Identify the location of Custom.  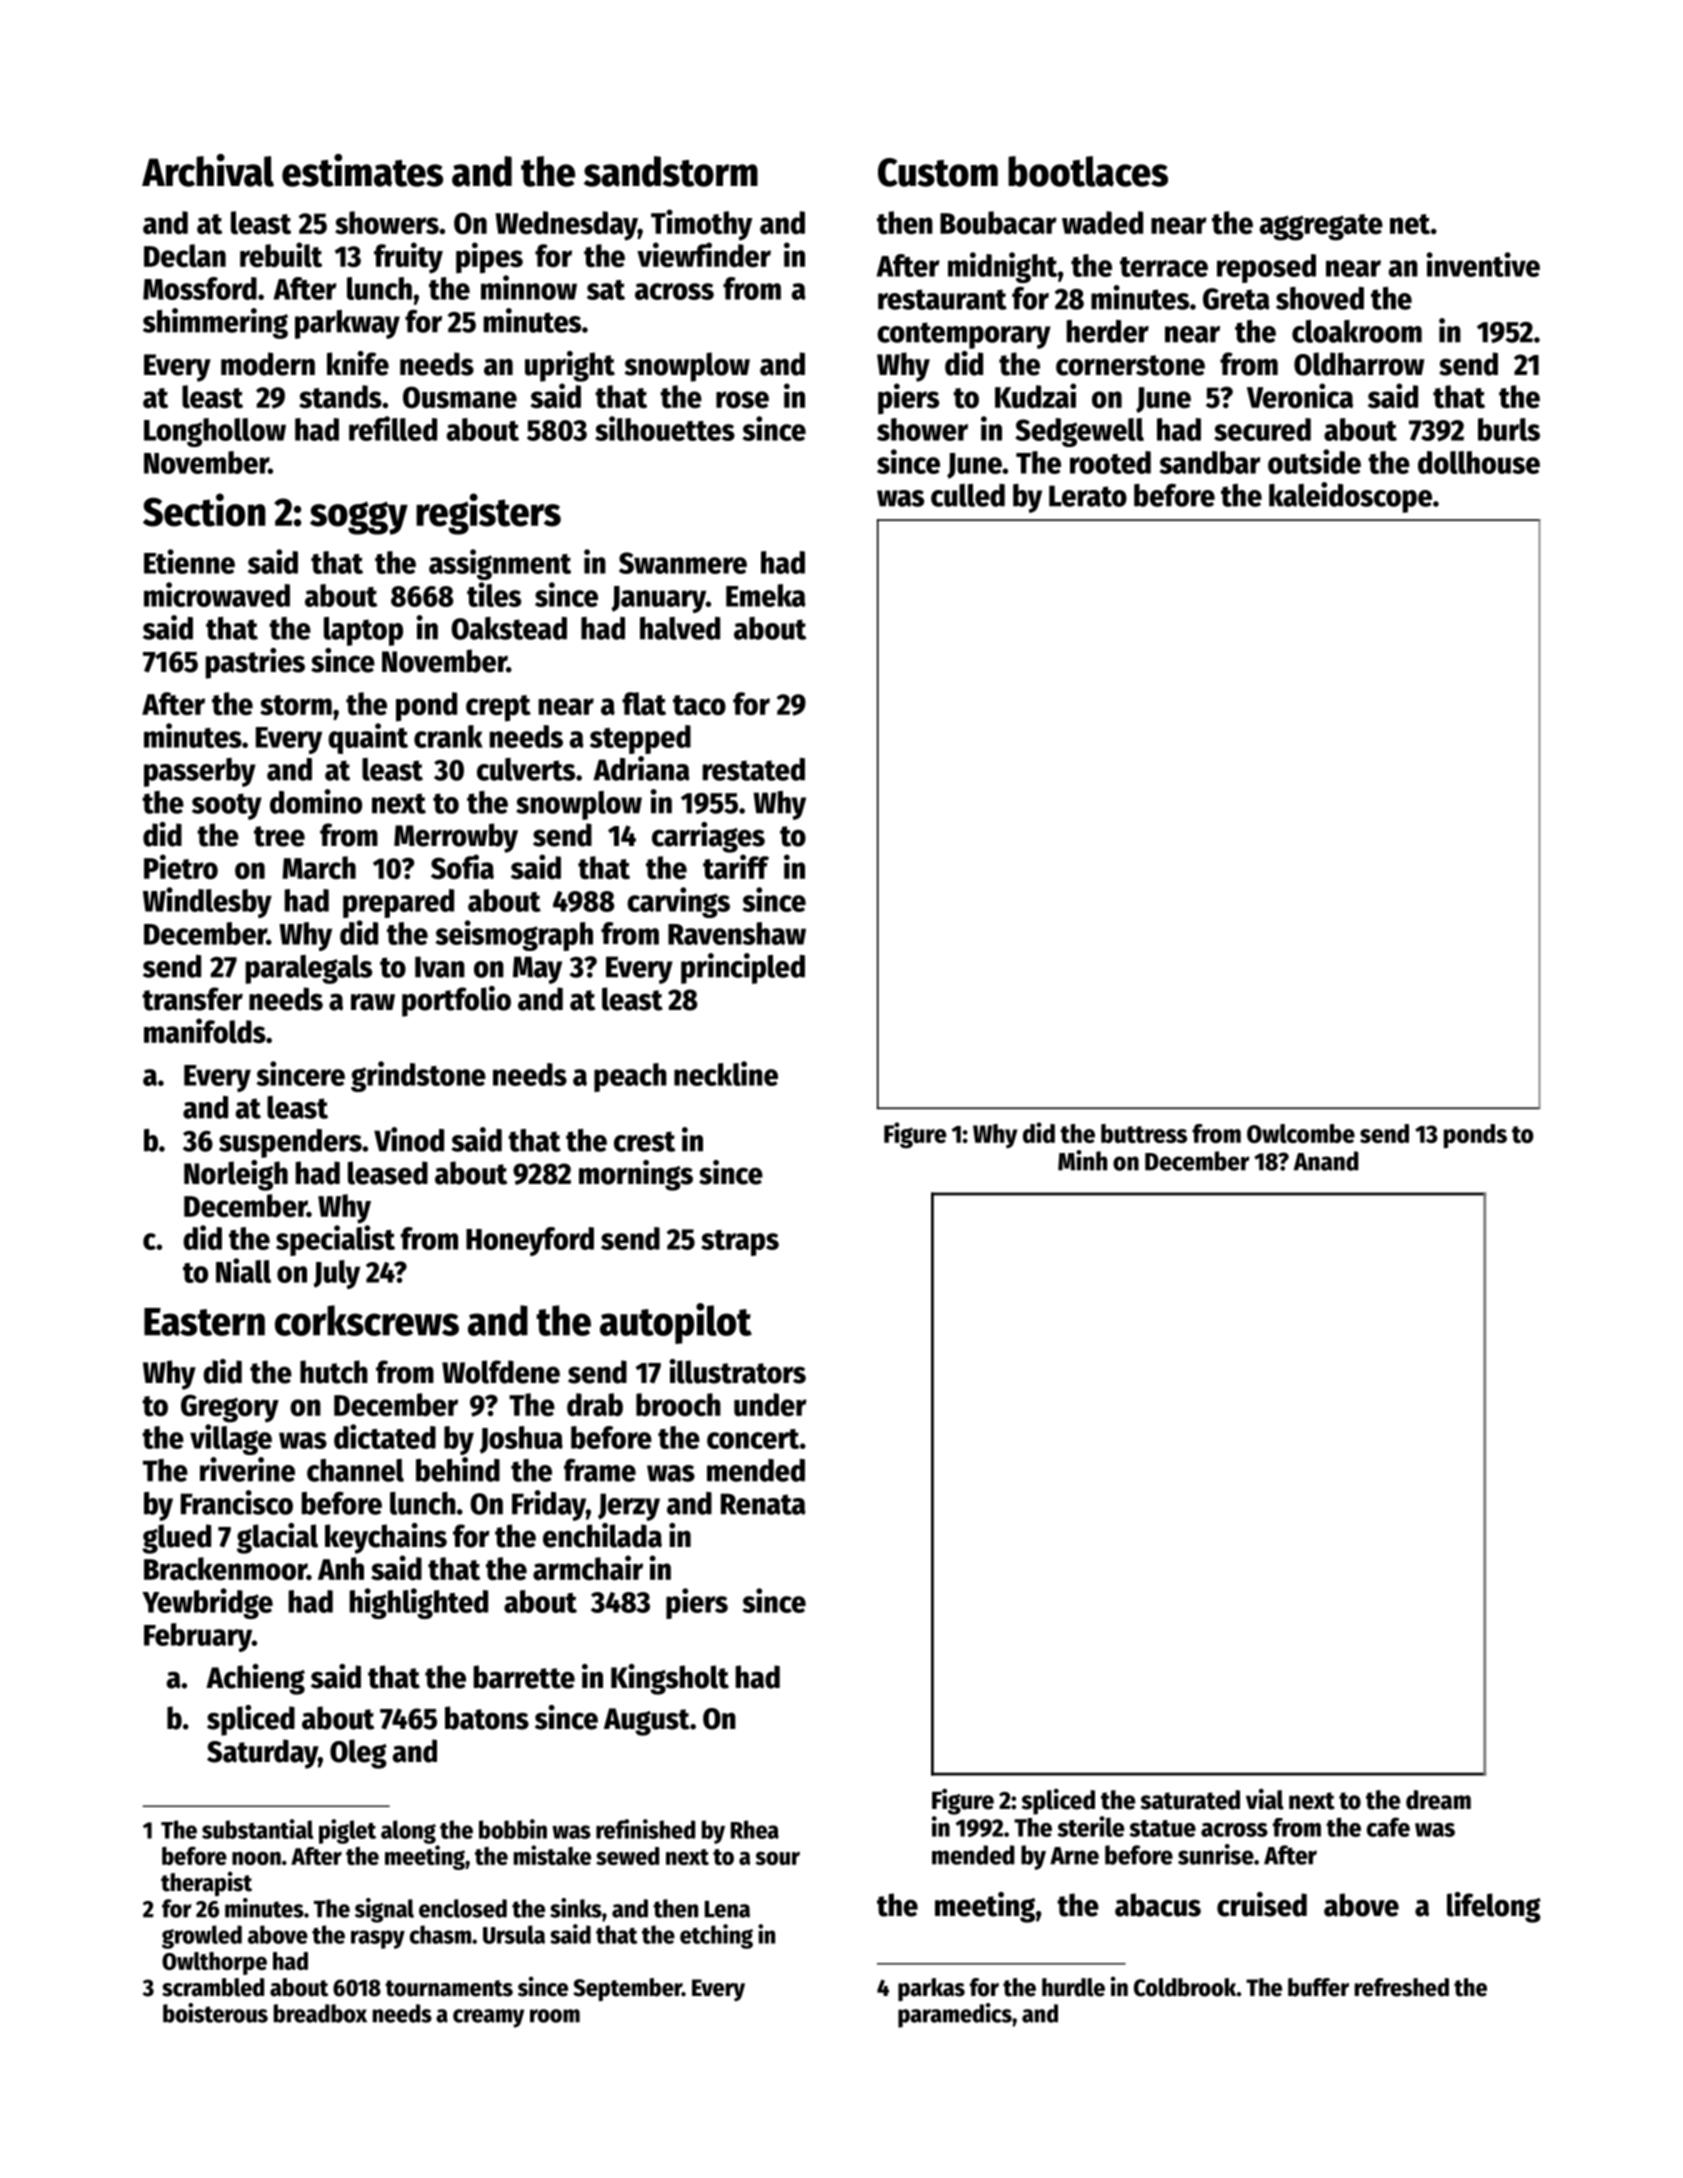
(938, 172).
